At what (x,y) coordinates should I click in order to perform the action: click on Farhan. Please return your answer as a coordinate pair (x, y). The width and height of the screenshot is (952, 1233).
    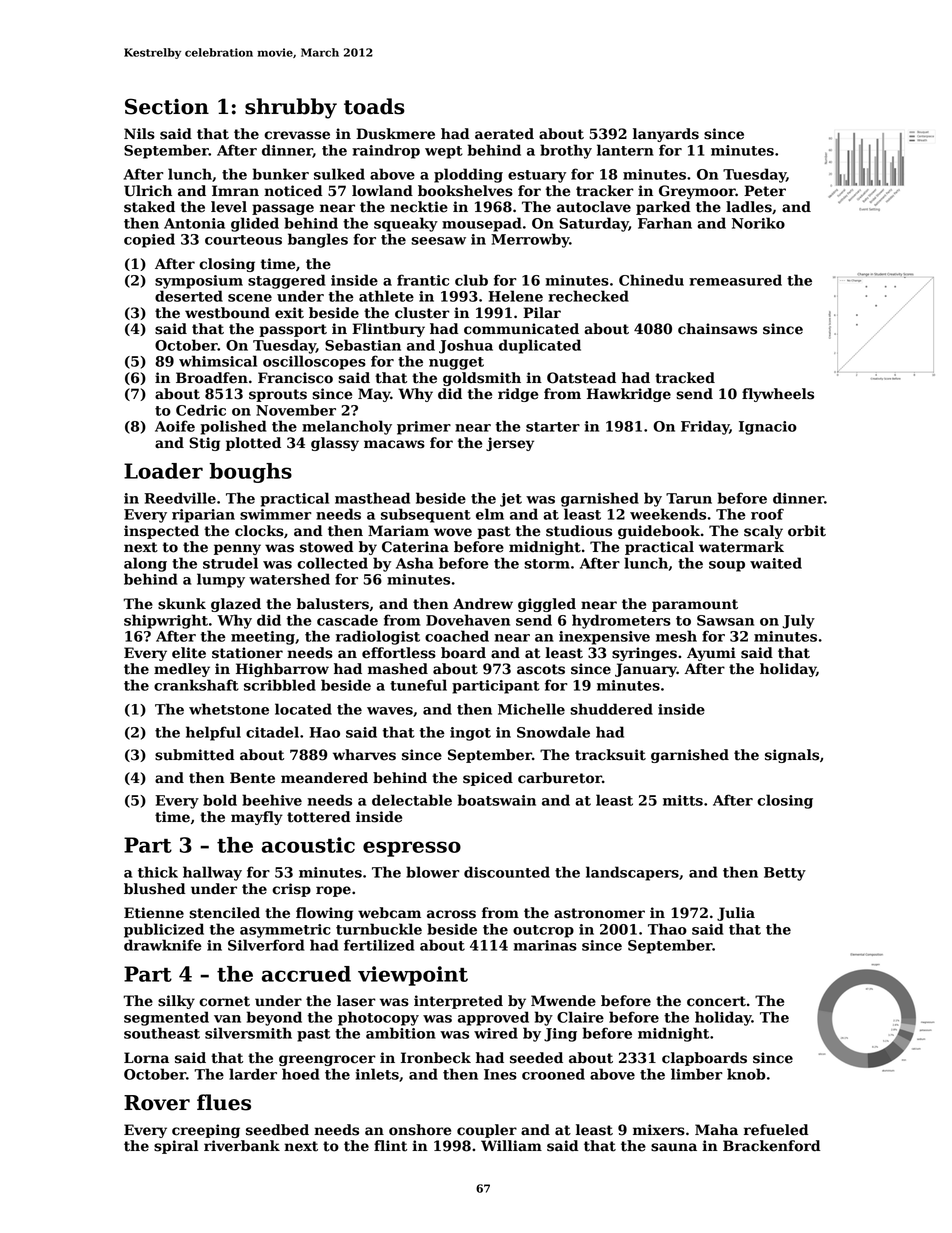
    Looking at the image, I should click on (665, 223).
